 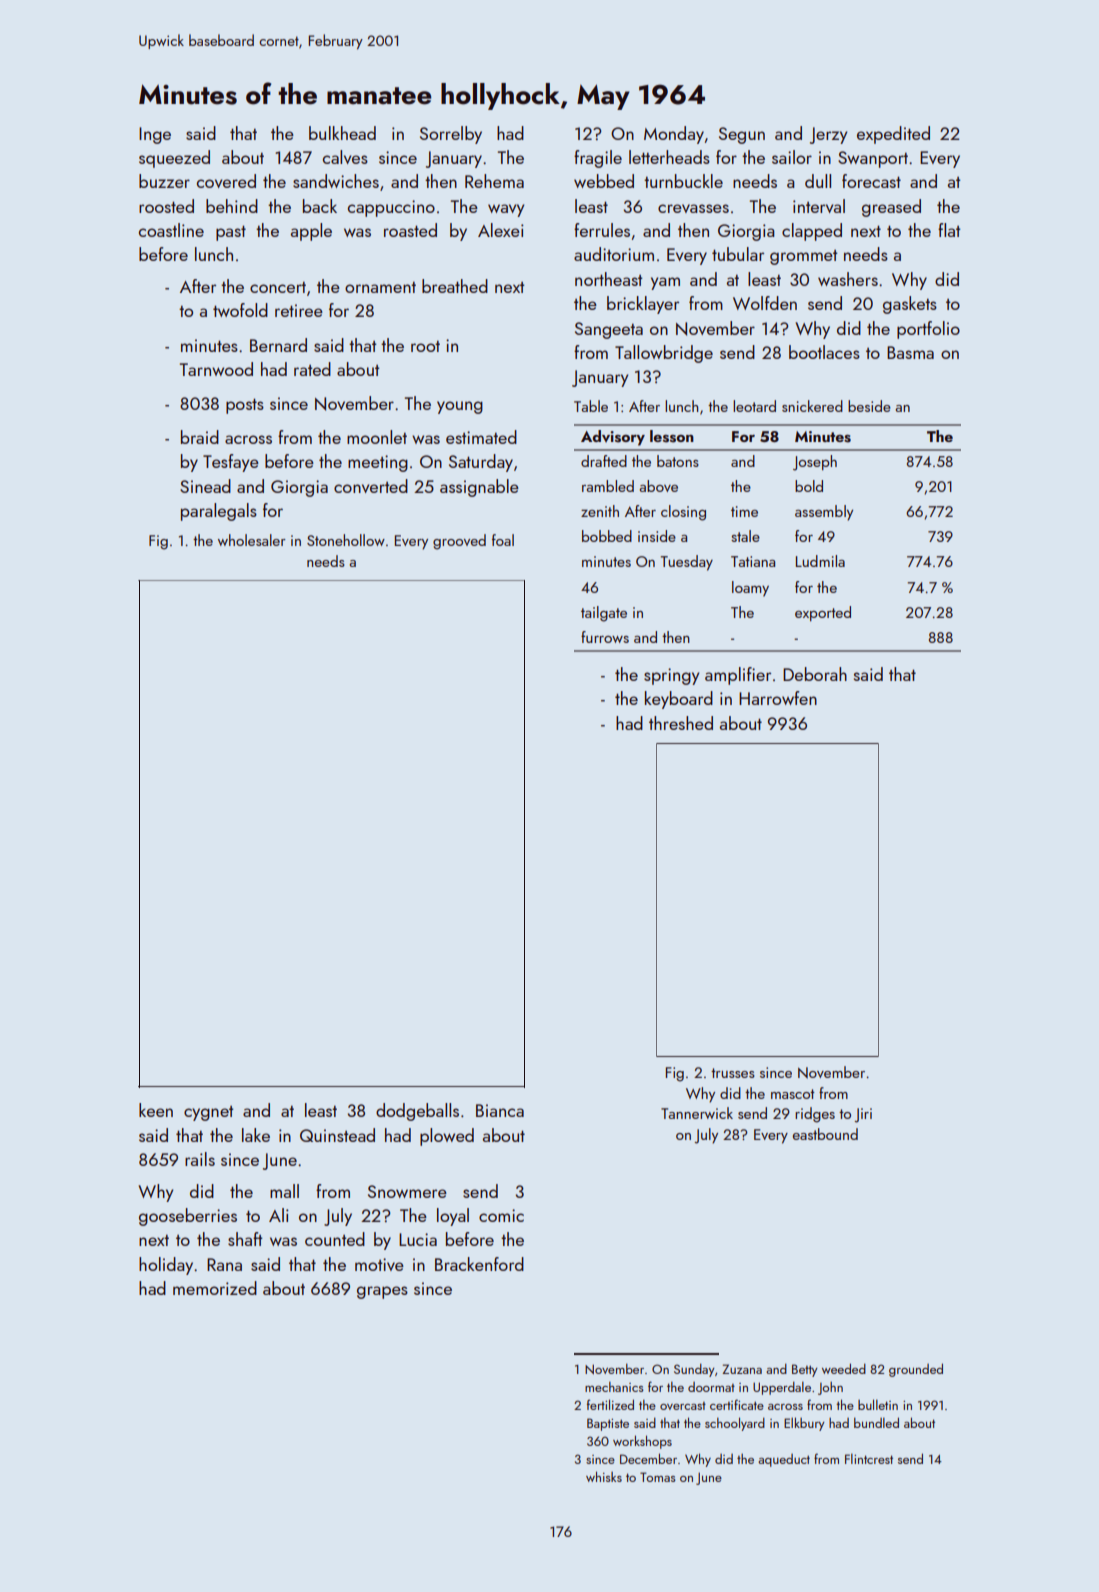 What do you see at coordinates (451, 135) in the screenshot?
I see `Sorrelby` at bounding box center [451, 135].
